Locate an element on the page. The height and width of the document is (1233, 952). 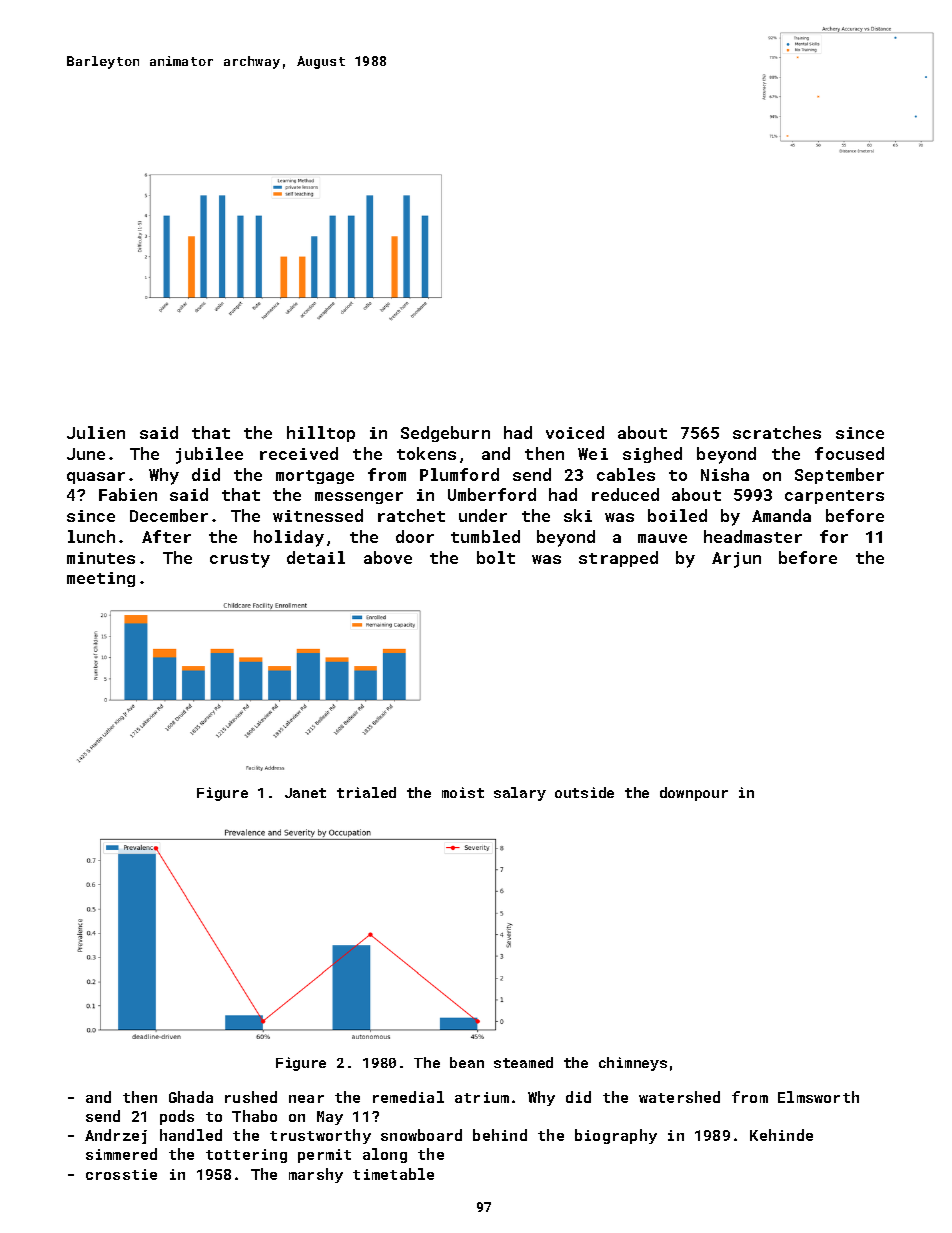
Plumford is located at coordinates (459, 474).
